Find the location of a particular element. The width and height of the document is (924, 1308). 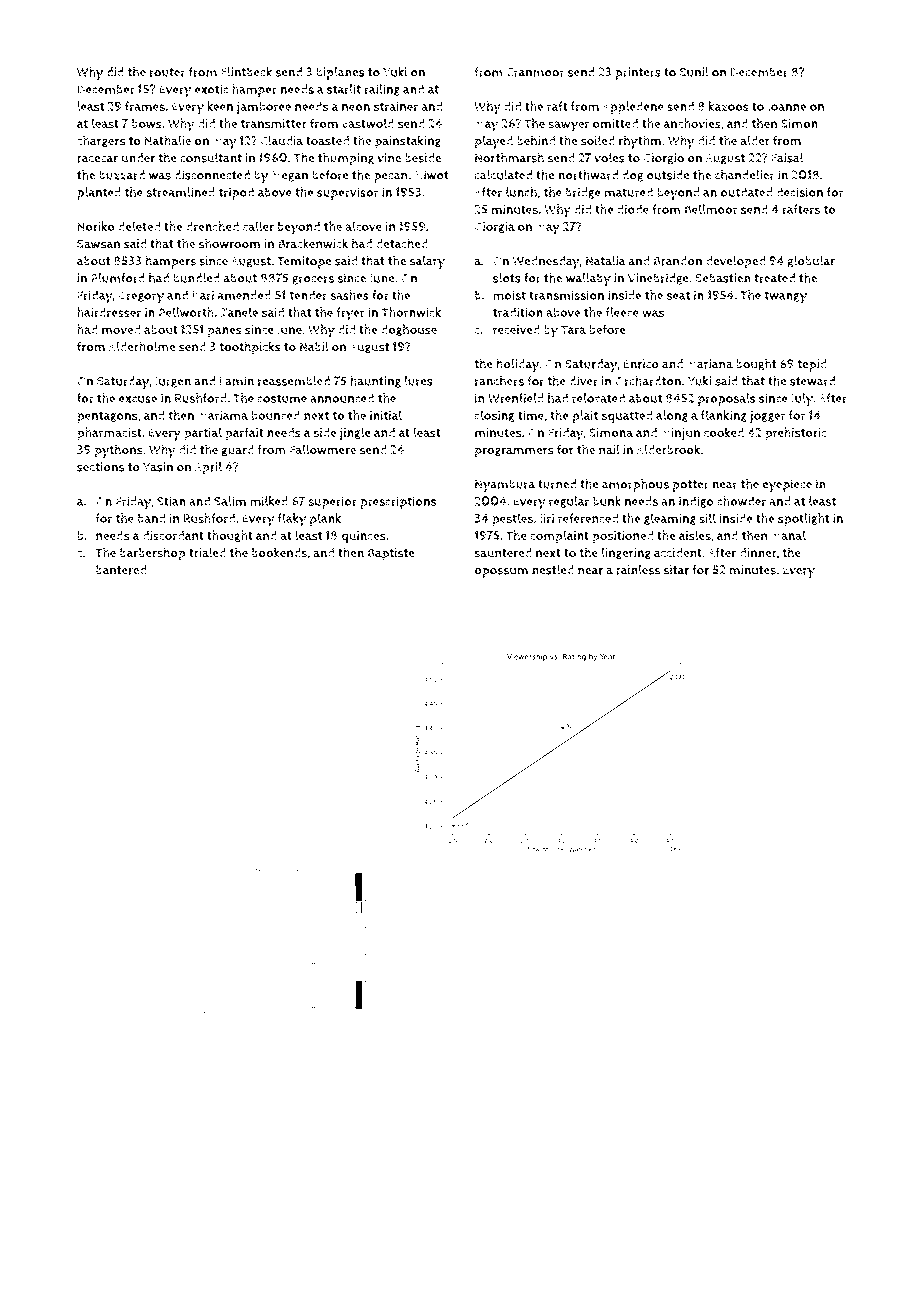

nestled is located at coordinates (553, 570).
